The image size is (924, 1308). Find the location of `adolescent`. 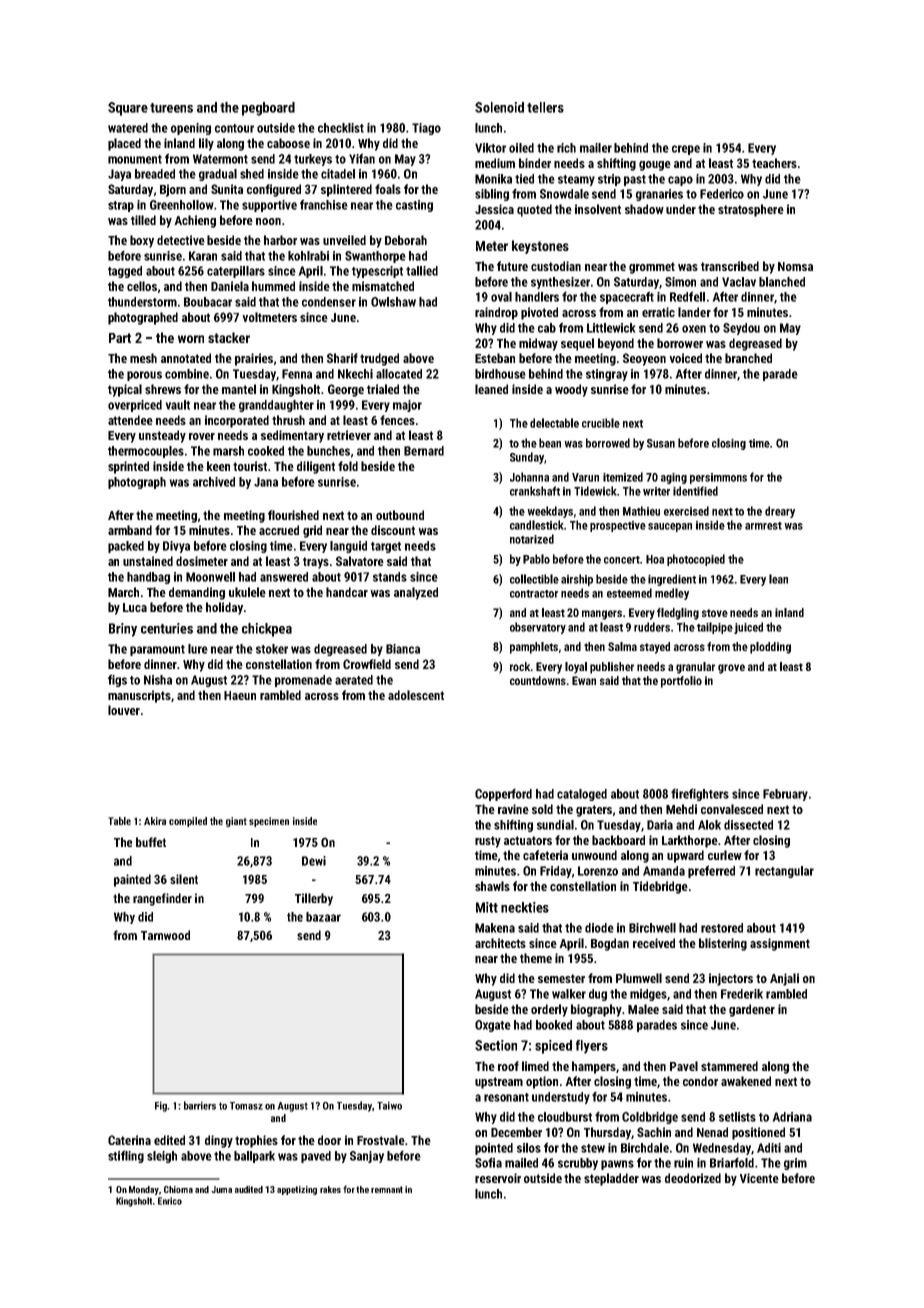

adolescent is located at coordinates (416, 695).
